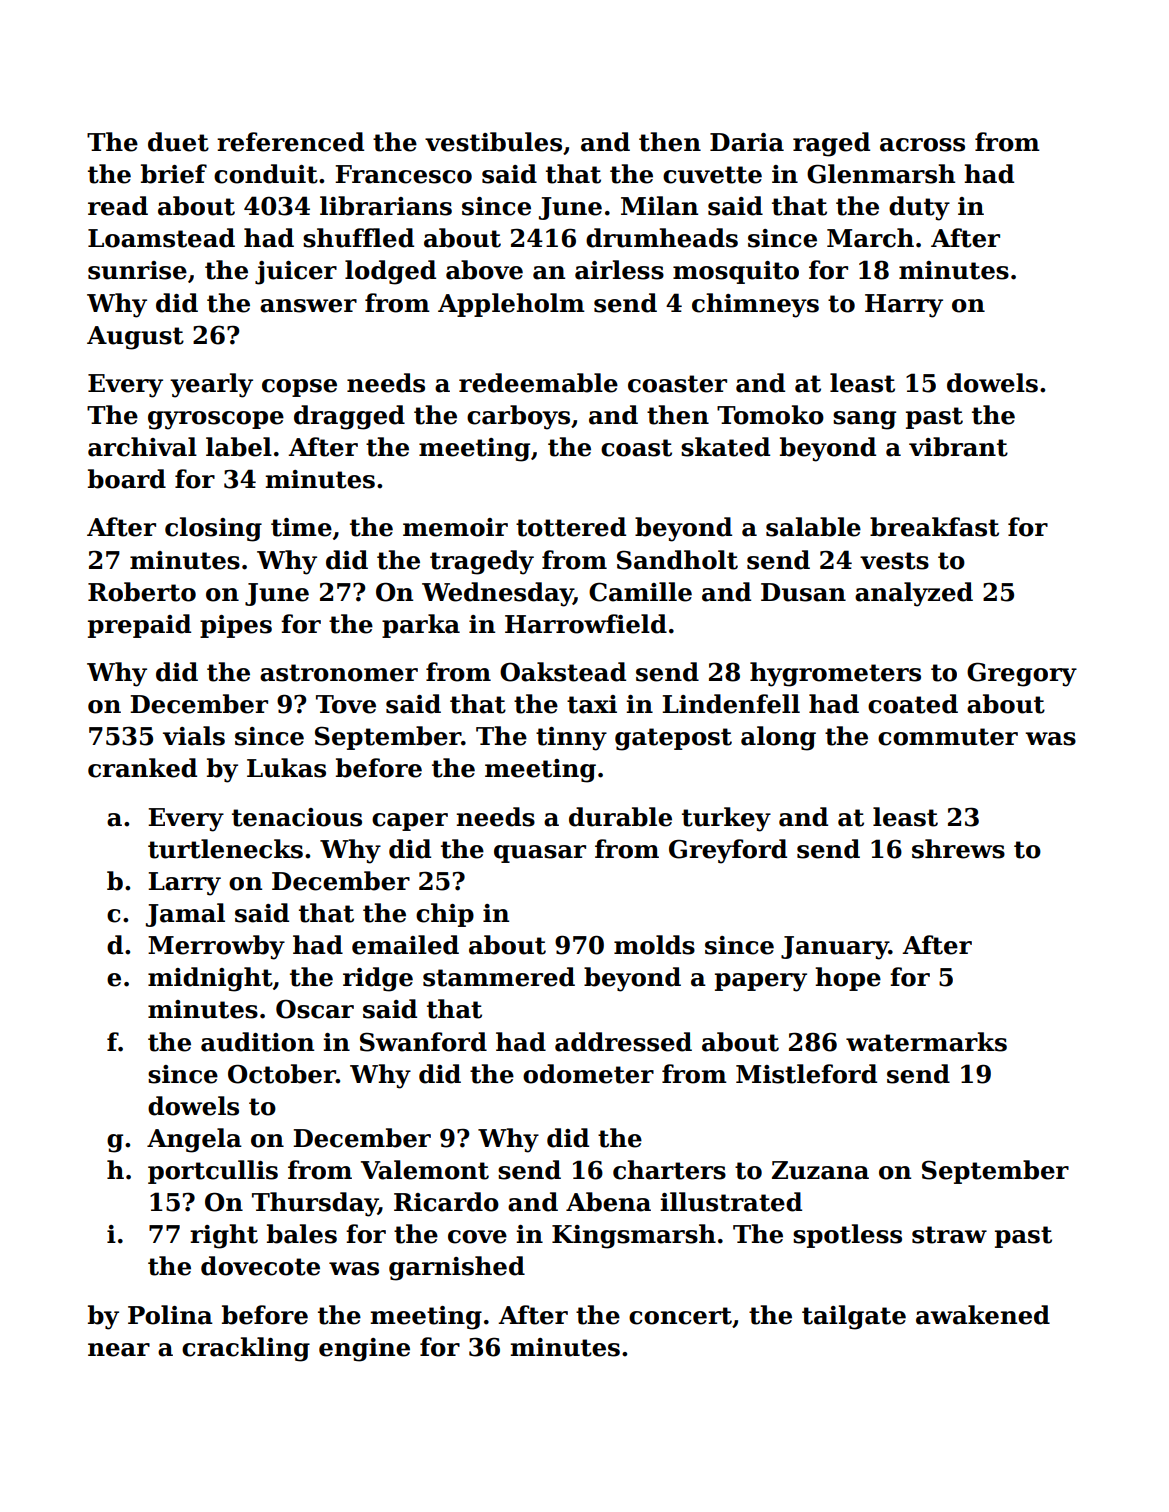 The height and width of the page is (1512, 1169). I want to click on archival, so click(142, 447).
